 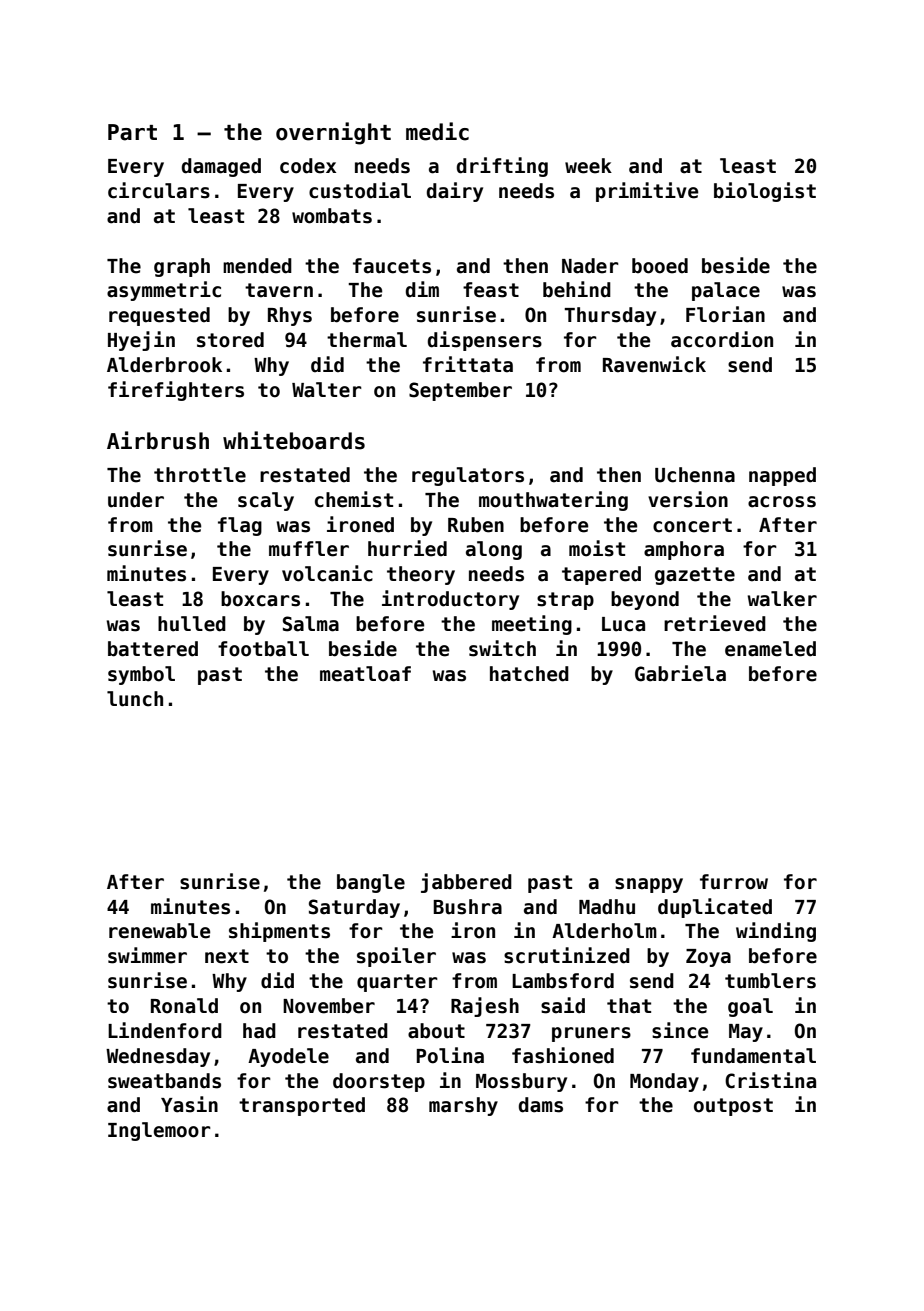 I want to click on winding, so click(x=776, y=932).
